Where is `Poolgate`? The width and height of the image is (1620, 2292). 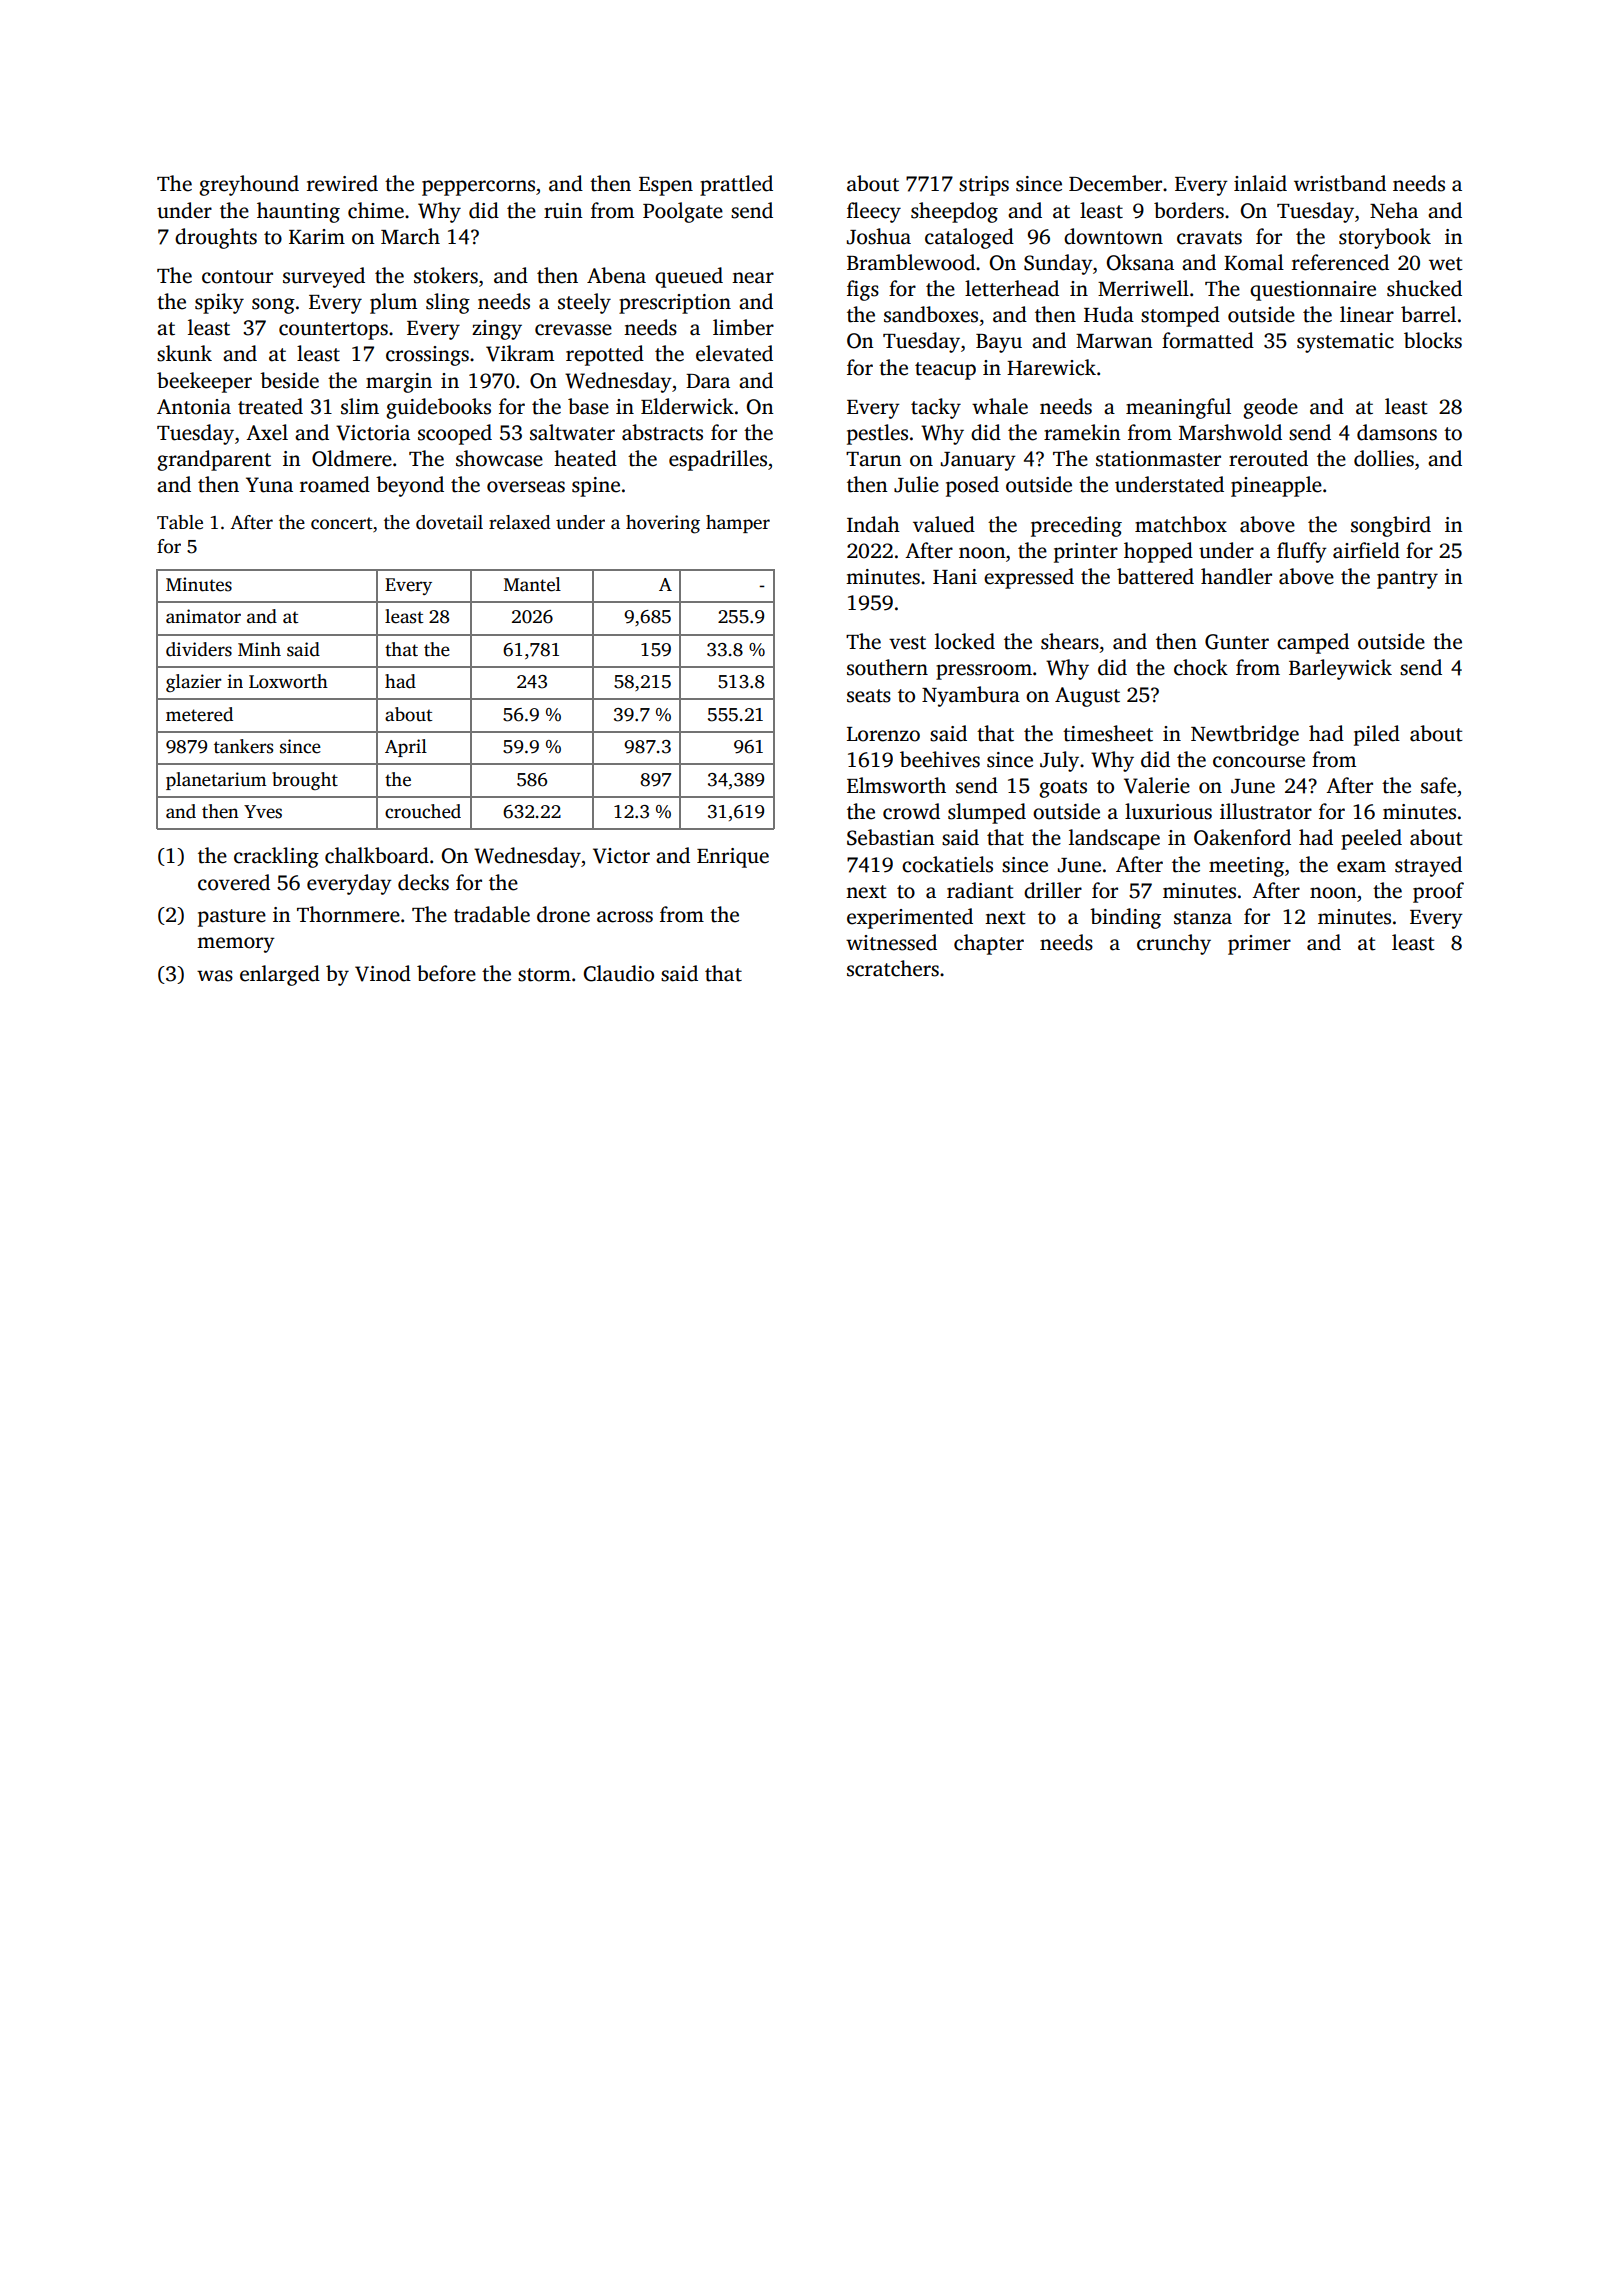 Poolgate is located at coordinates (683, 212).
